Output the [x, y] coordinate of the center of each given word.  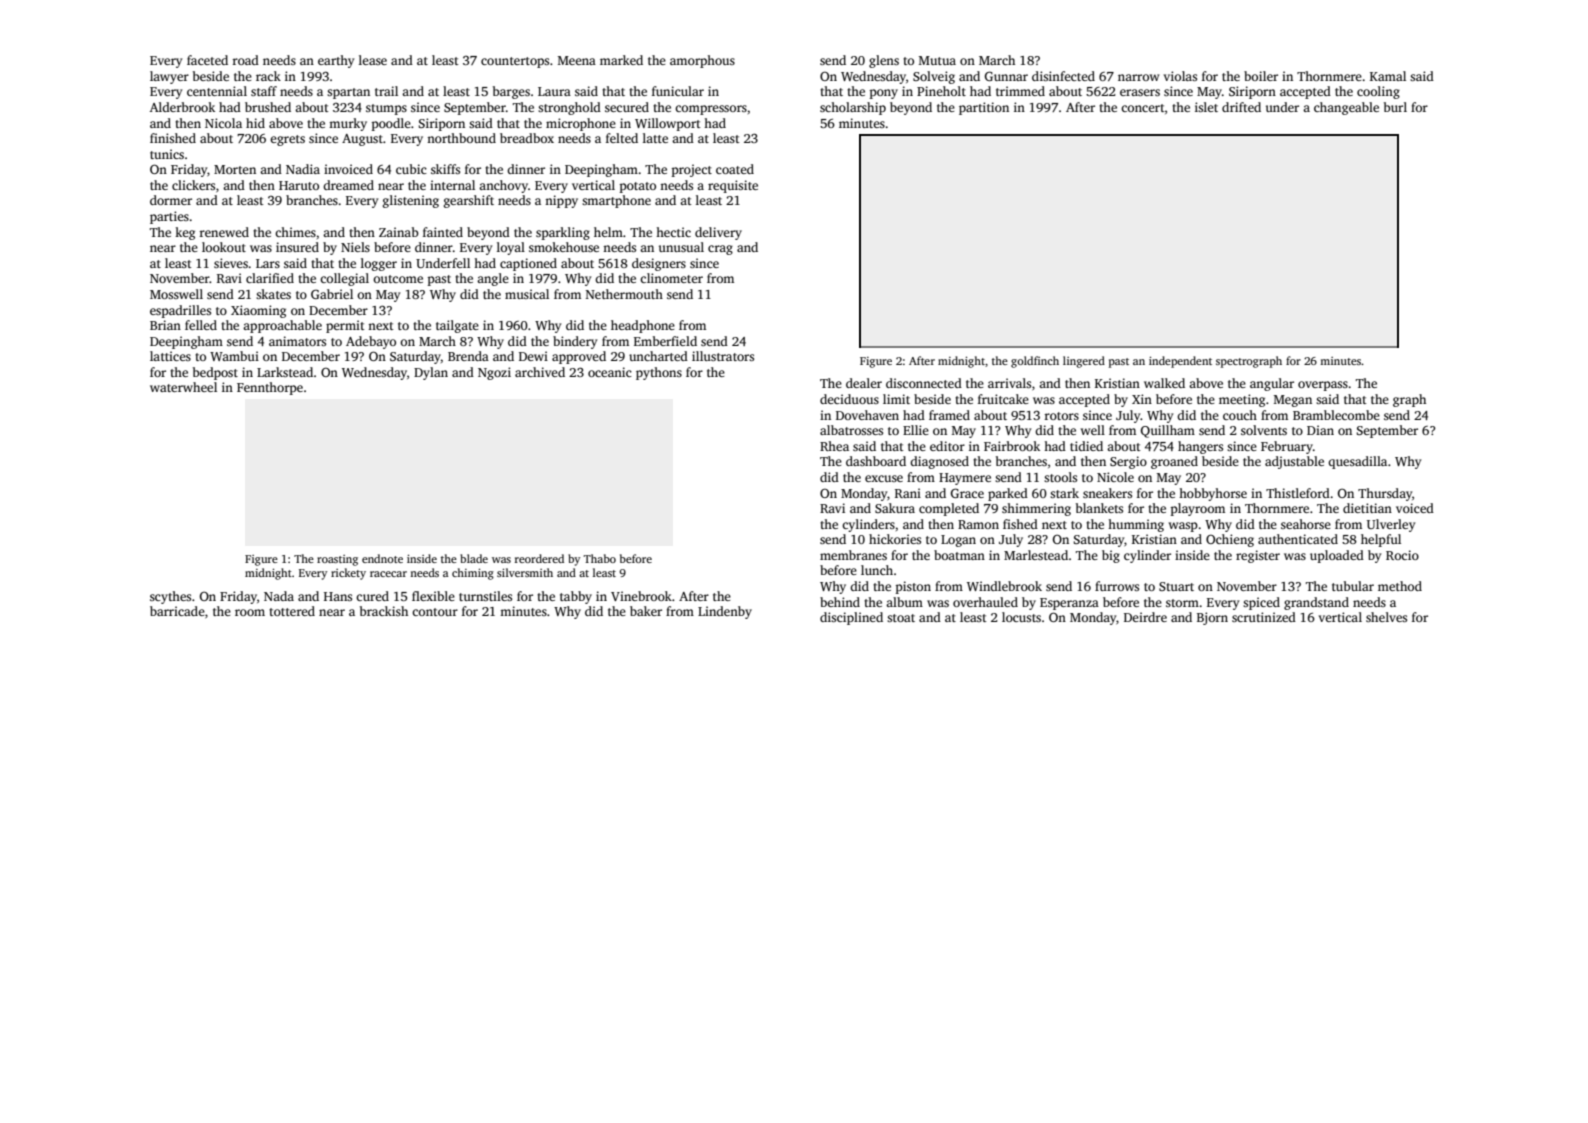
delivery [718, 233]
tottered [292, 611]
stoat [901, 618]
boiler [1261, 76]
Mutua [937, 60]
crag [720, 250]
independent [1180, 362]
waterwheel [183, 387]
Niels [355, 247]
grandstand [1316, 603]
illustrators [723, 356]
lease [373, 60]
